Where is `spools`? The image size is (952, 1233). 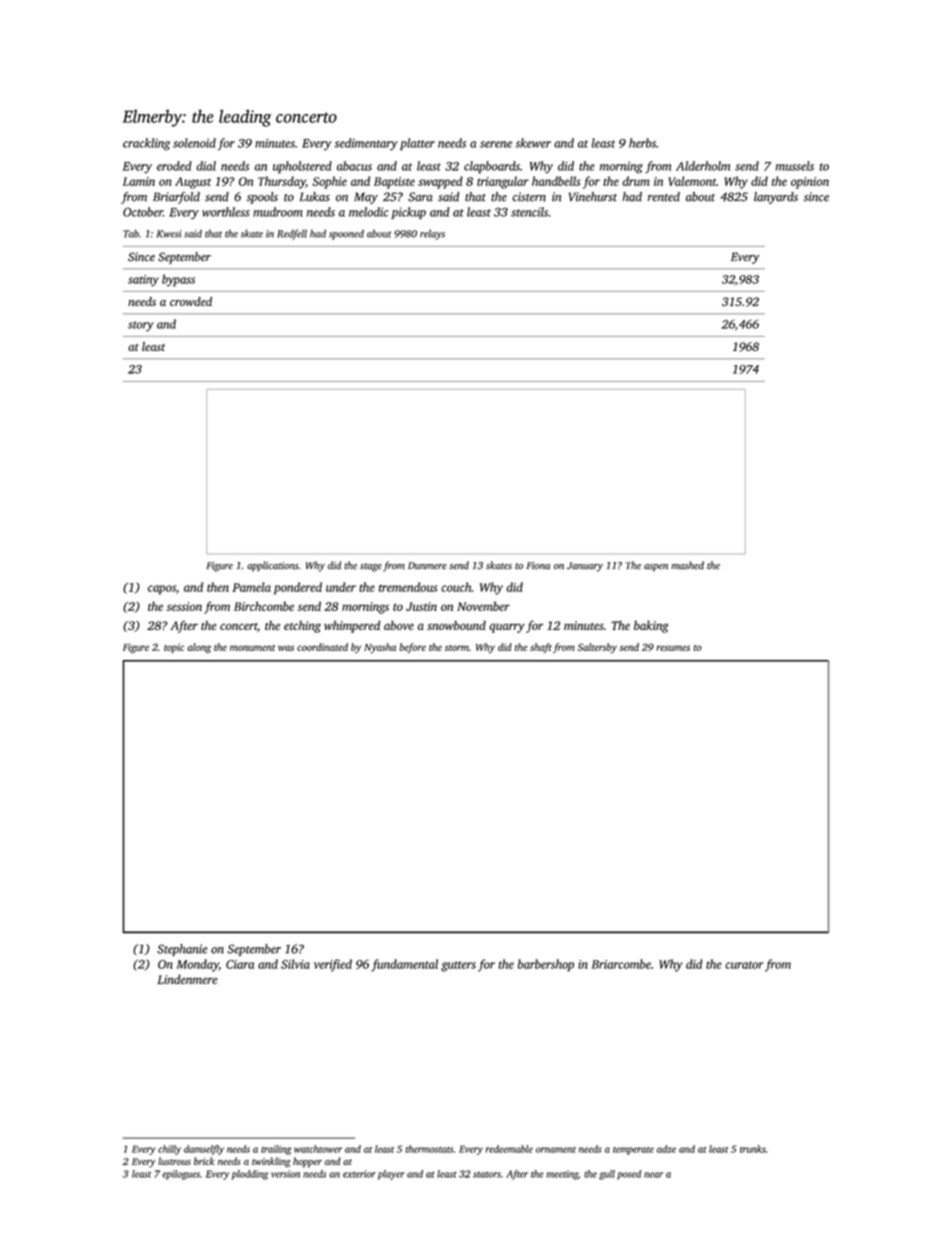 spools is located at coordinates (262, 198).
